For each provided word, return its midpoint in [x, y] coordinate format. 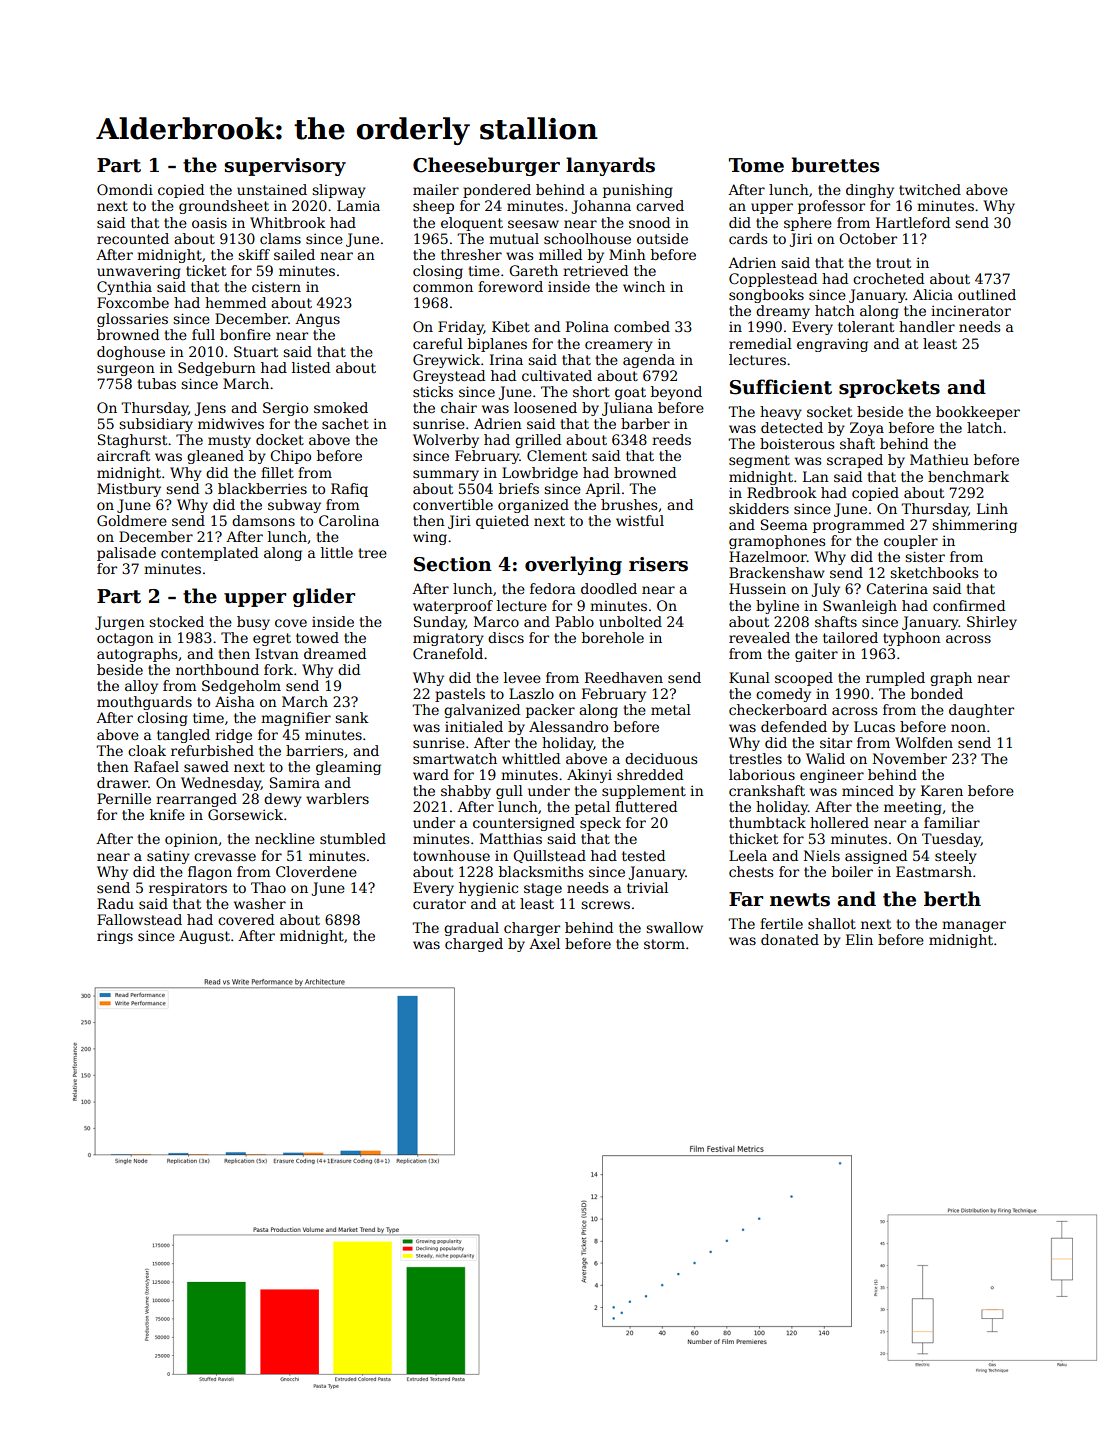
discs [506, 637]
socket [829, 411]
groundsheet [224, 207]
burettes [835, 165]
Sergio [285, 409]
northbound [217, 669]
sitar [836, 743]
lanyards [610, 166]
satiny [168, 857]
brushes [629, 504]
